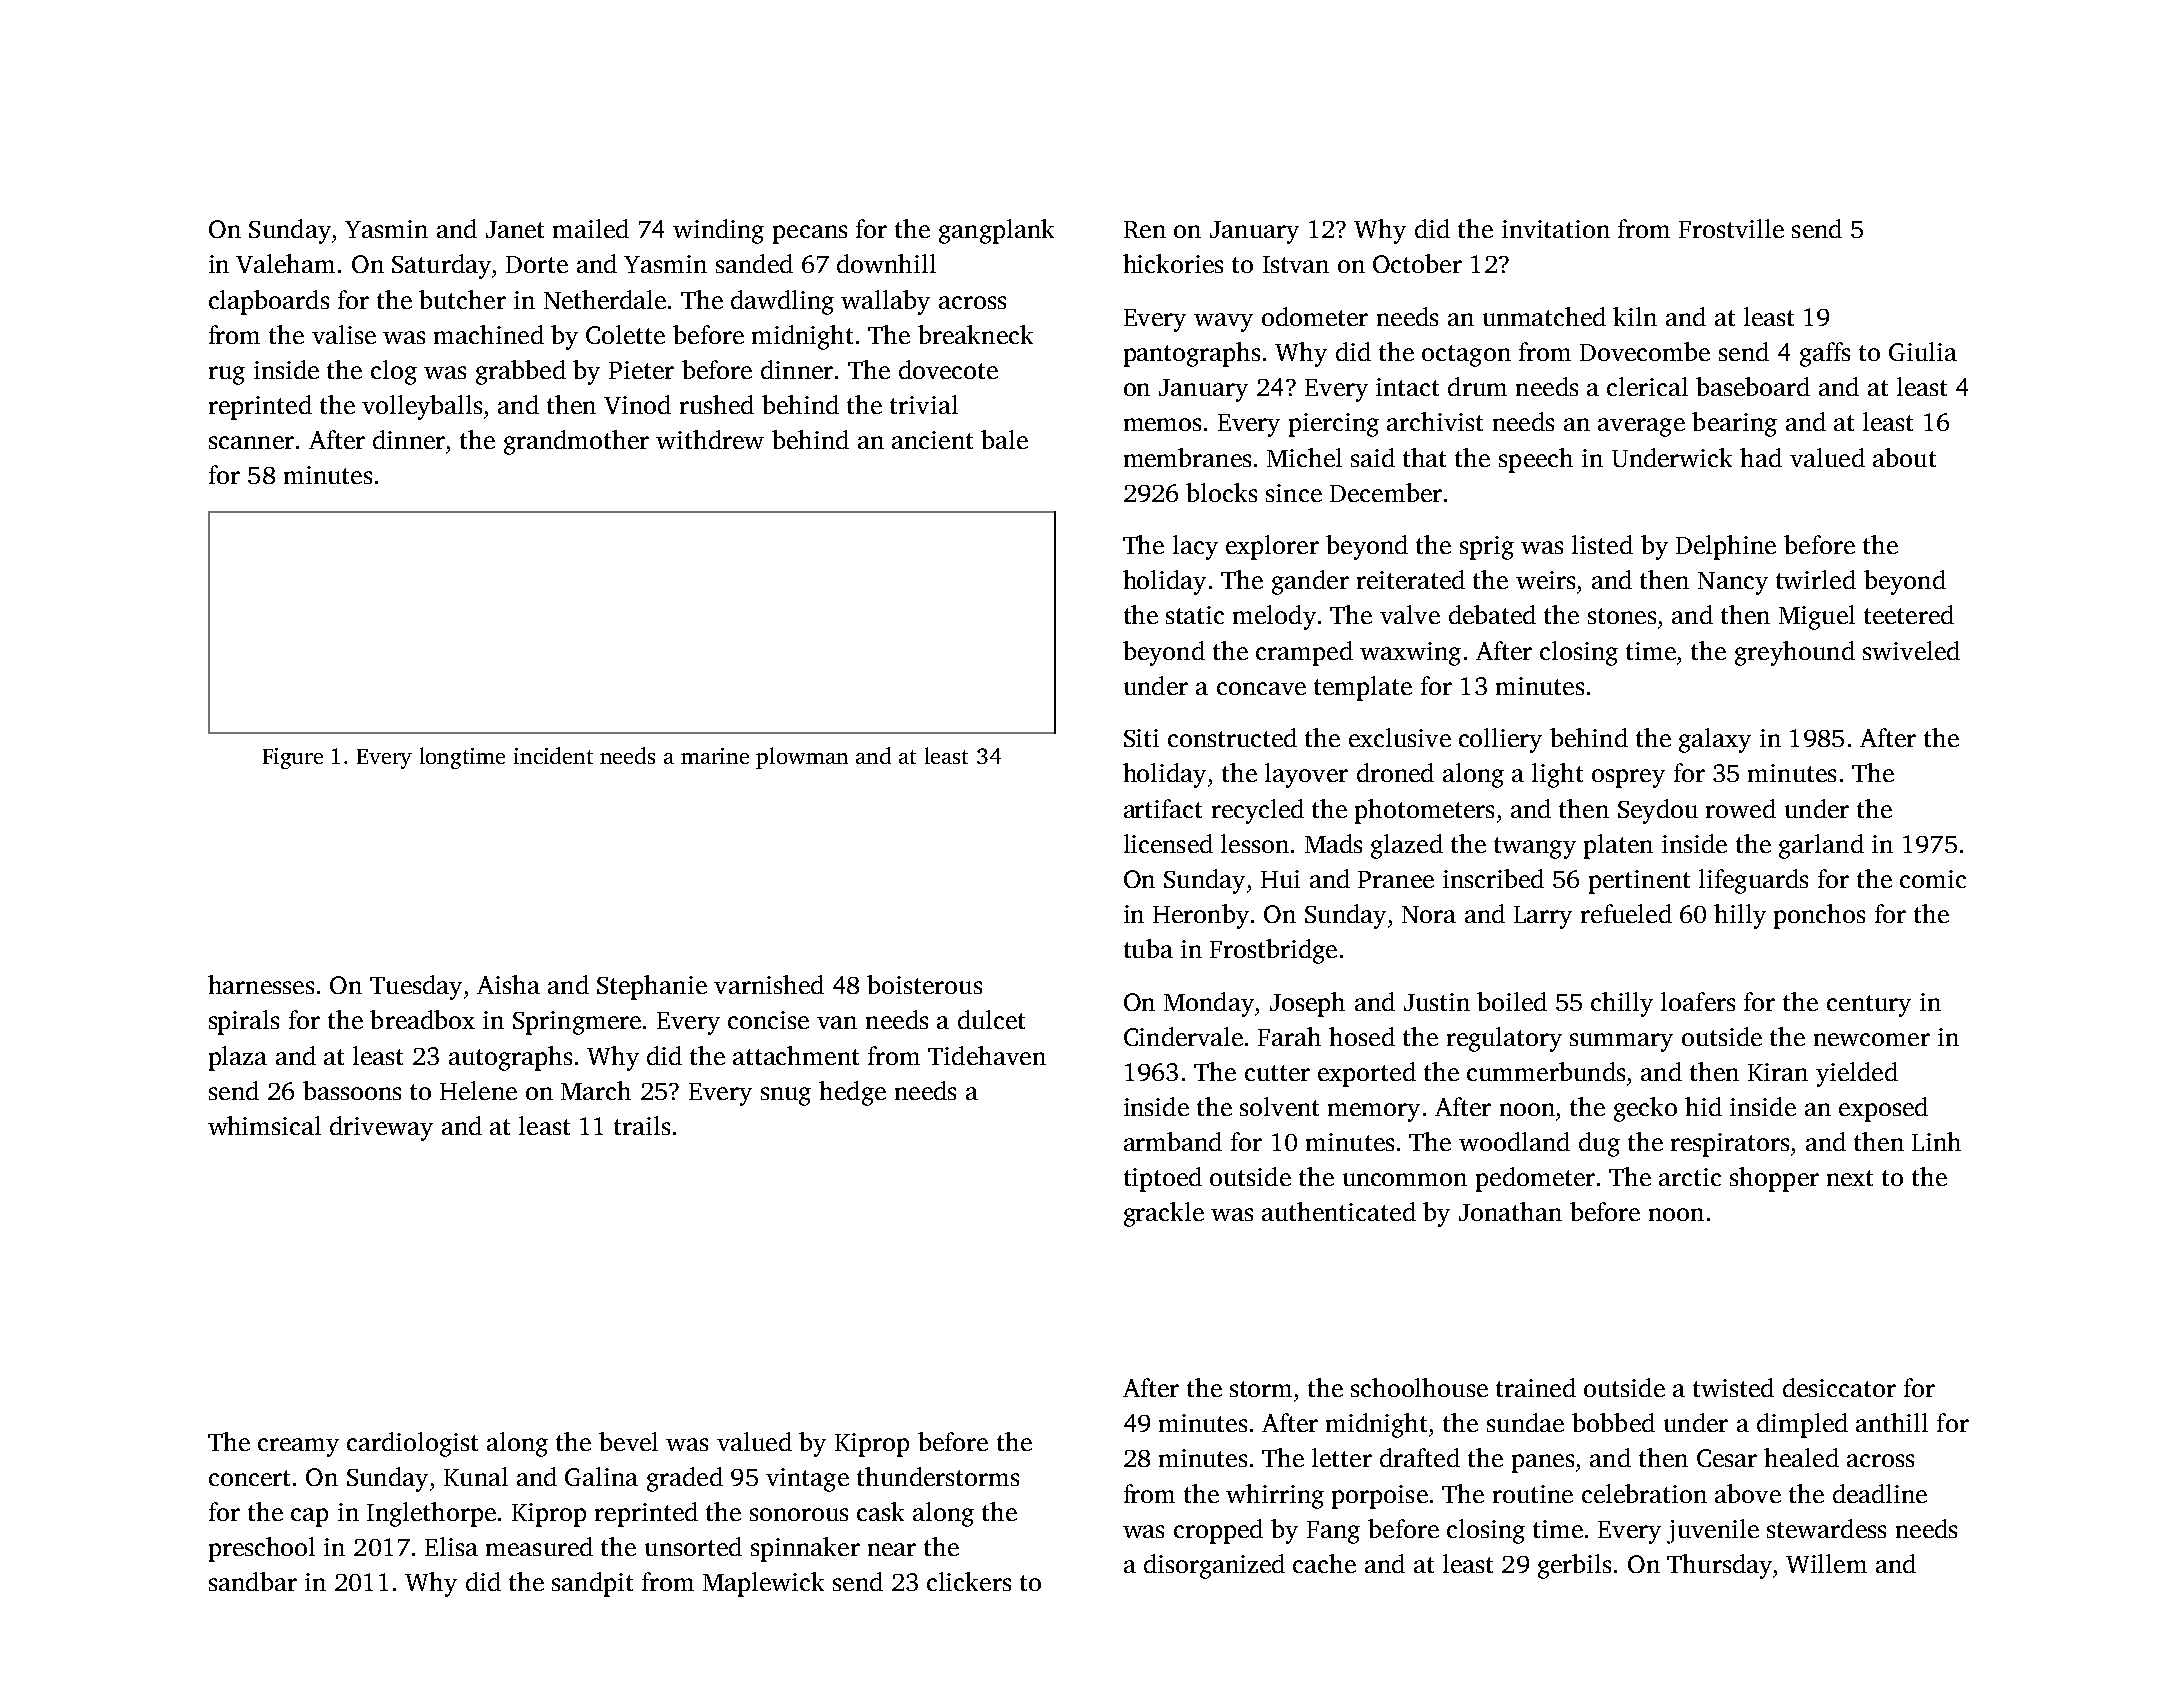  Describe the element at coordinates (802, 758) in the document. I see `plowman` at that location.
